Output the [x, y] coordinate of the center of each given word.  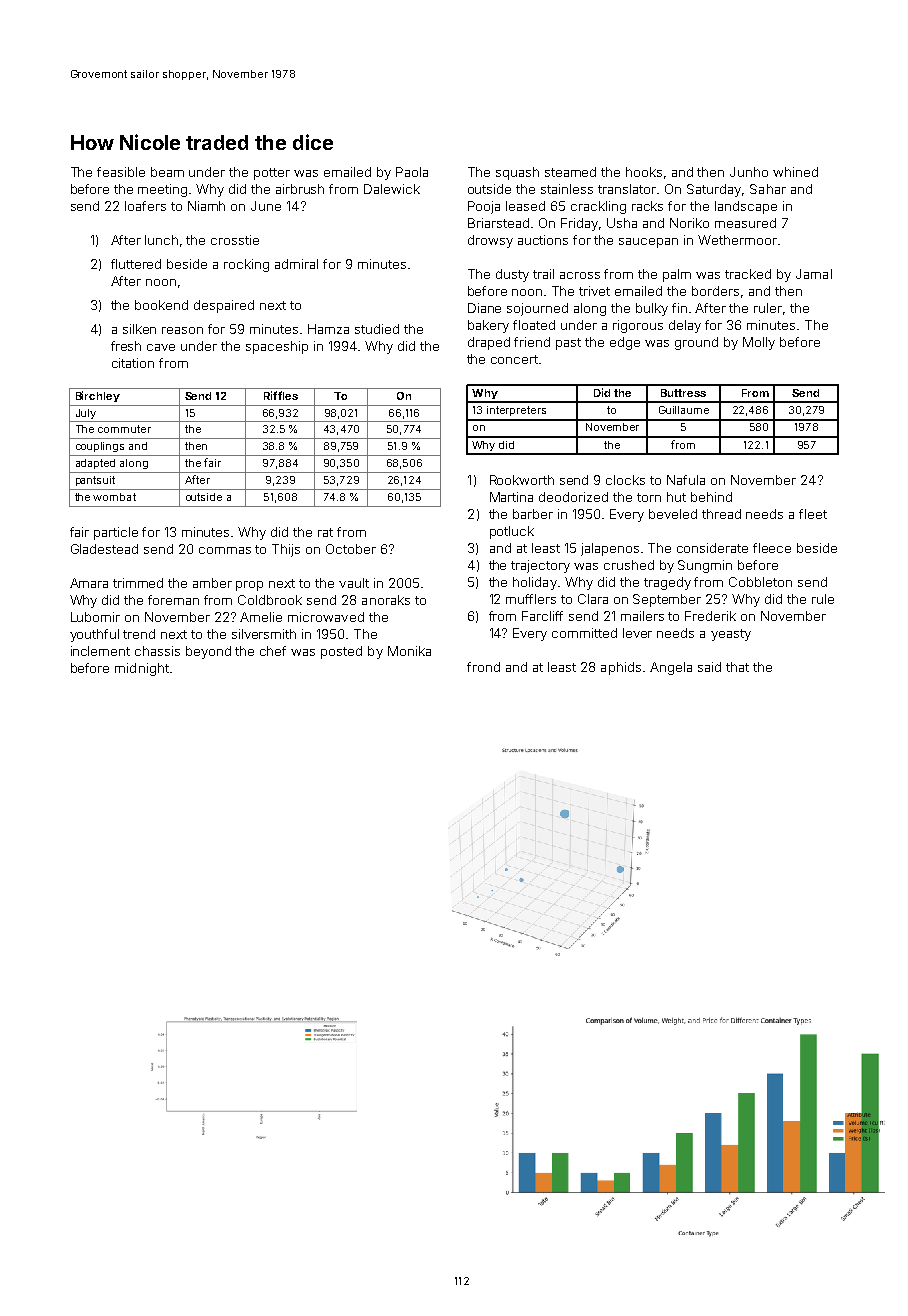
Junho [749, 172]
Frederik [710, 616]
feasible [121, 172]
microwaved [326, 617]
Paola [412, 172]
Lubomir [95, 617]
